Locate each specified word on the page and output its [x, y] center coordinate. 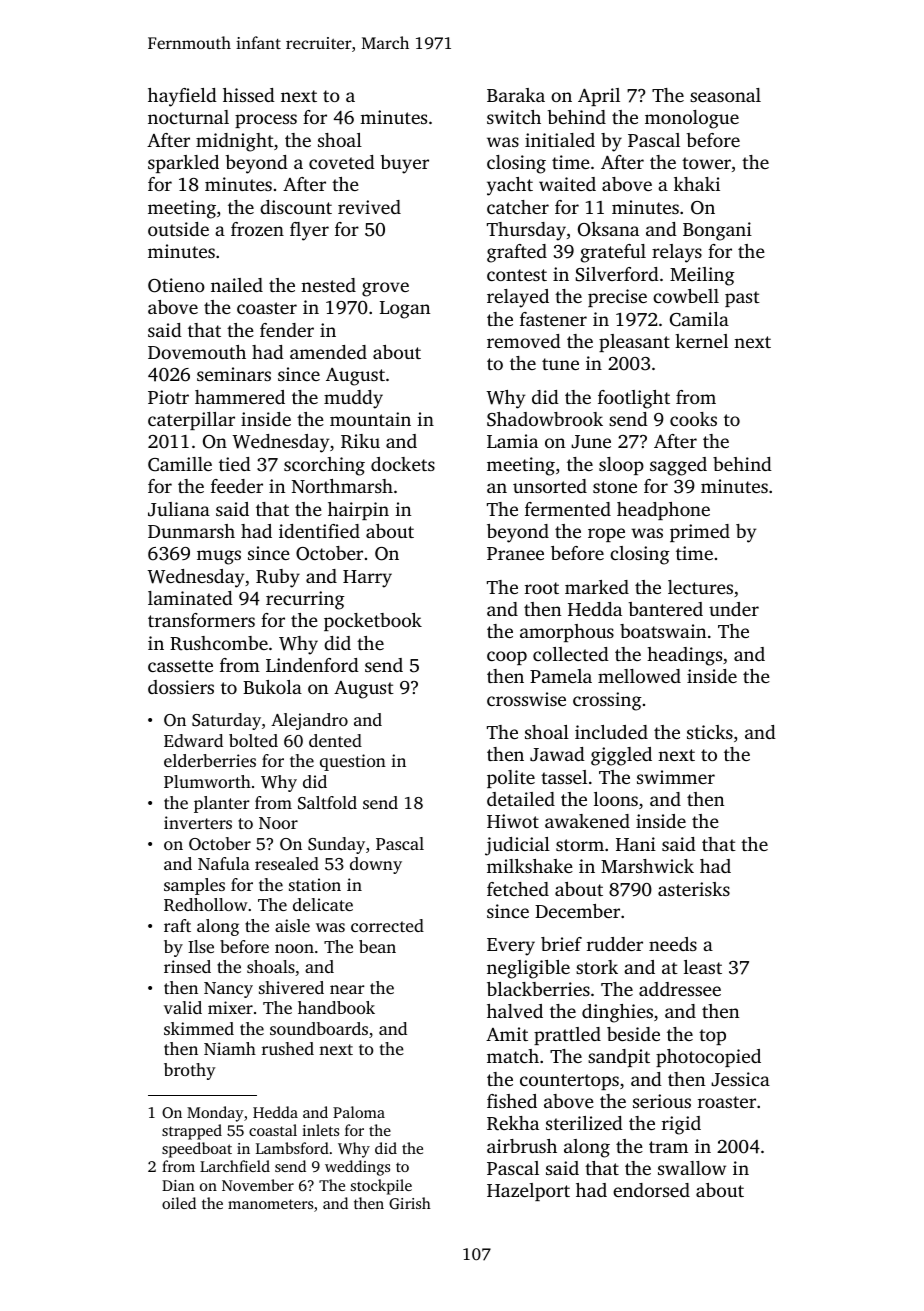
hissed [249, 95]
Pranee [515, 553]
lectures [700, 587]
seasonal [725, 95]
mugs [219, 557]
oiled [179, 1203]
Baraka [516, 95]
